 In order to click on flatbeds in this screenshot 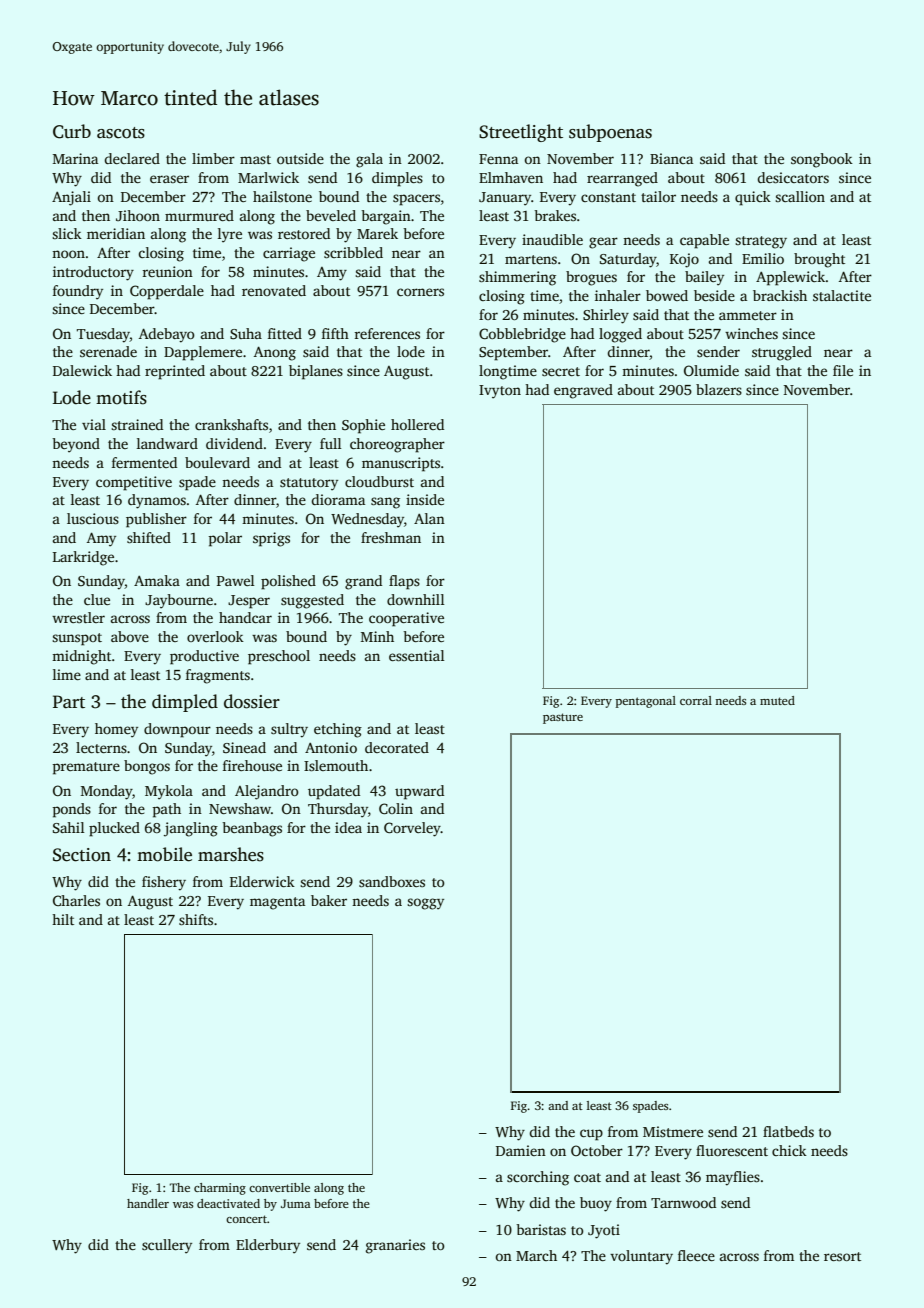, I will do `click(788, 1131)`.
